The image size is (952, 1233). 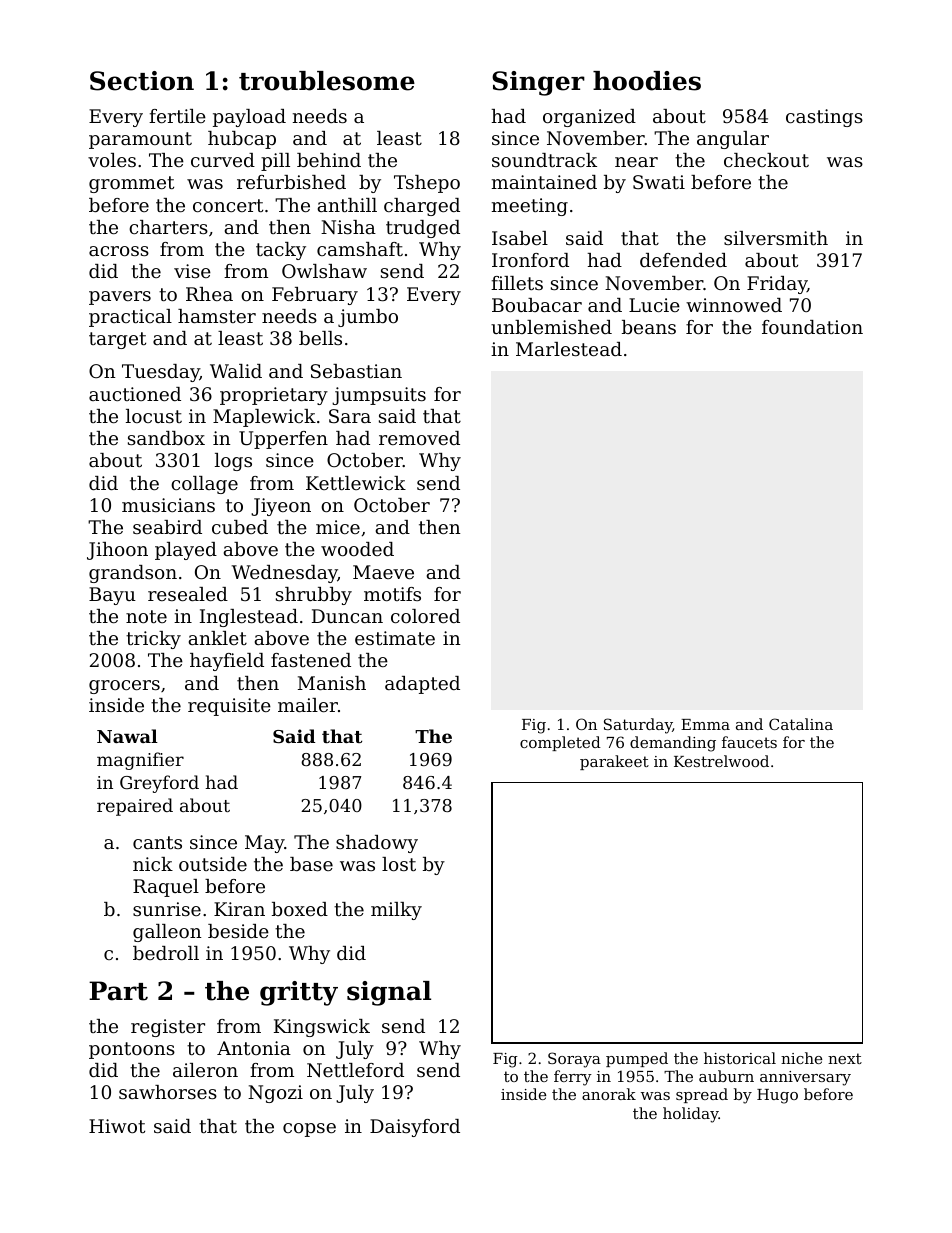 What do you see at coordinates (133, 574) in the image?
I see `grandson` at bounding box center [133, 574].
